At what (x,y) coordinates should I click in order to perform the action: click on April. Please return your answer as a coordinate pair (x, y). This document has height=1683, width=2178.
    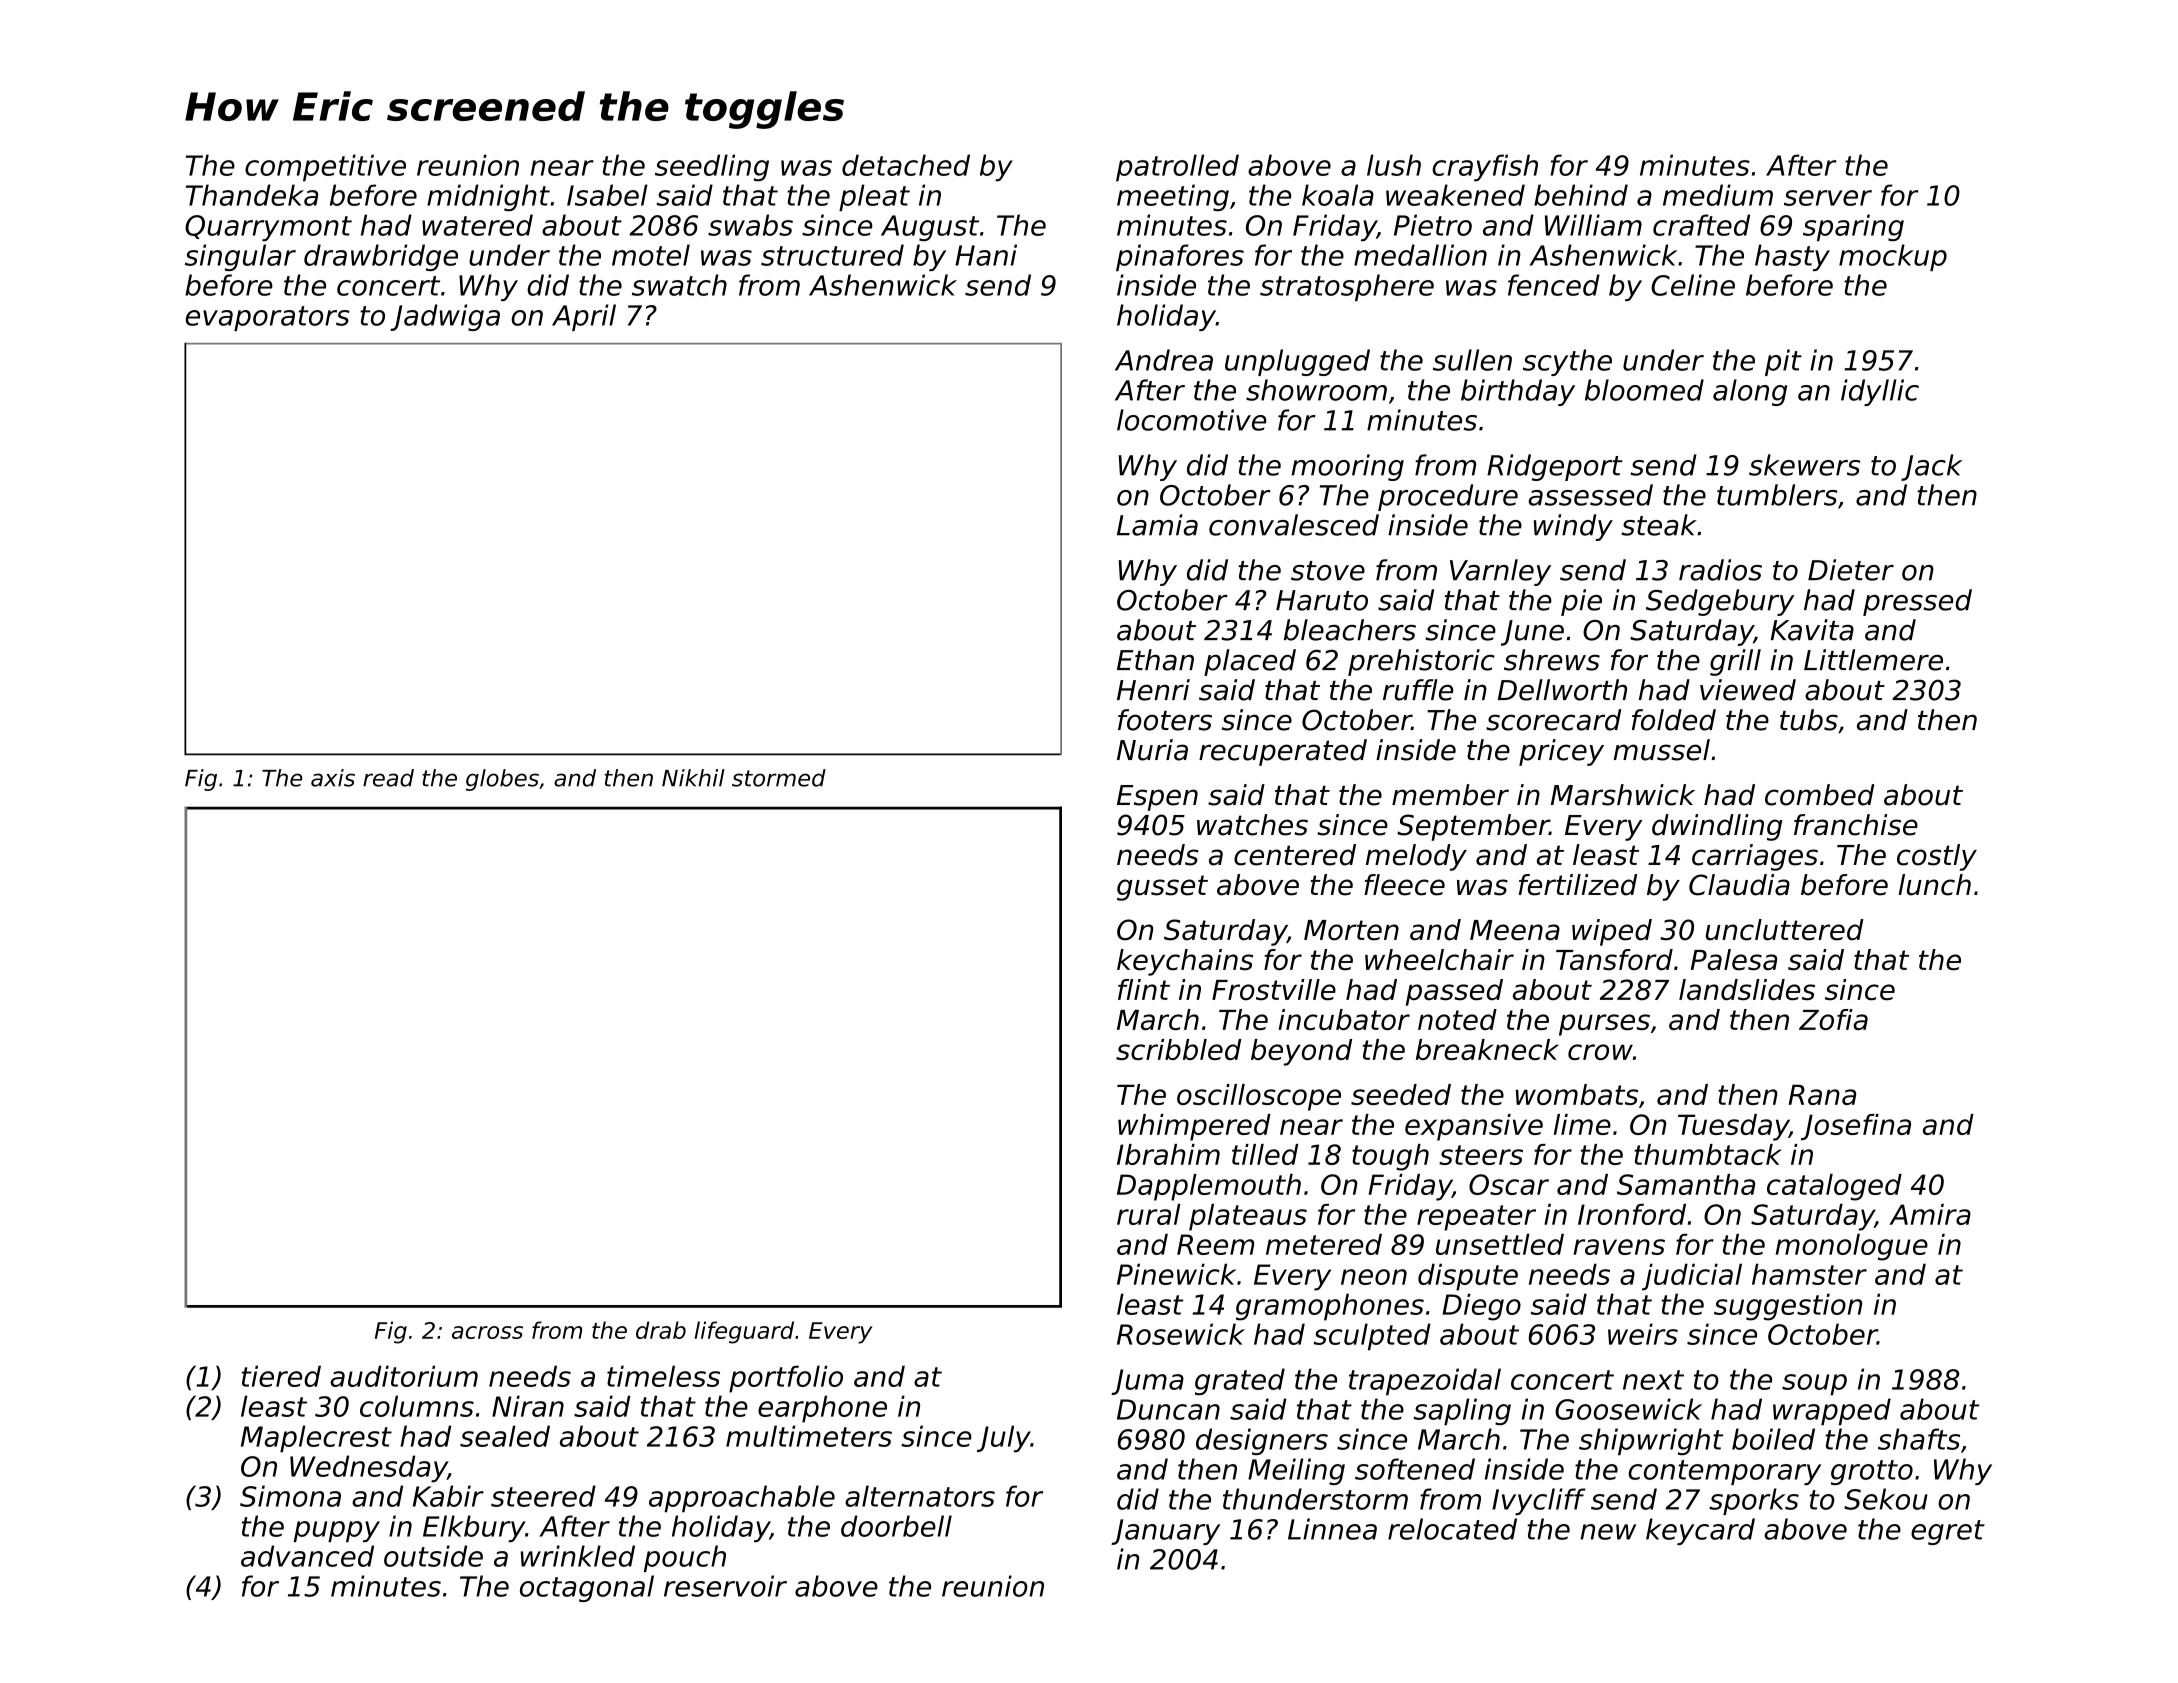
    Looking at the image, I should click on (584, 317).
